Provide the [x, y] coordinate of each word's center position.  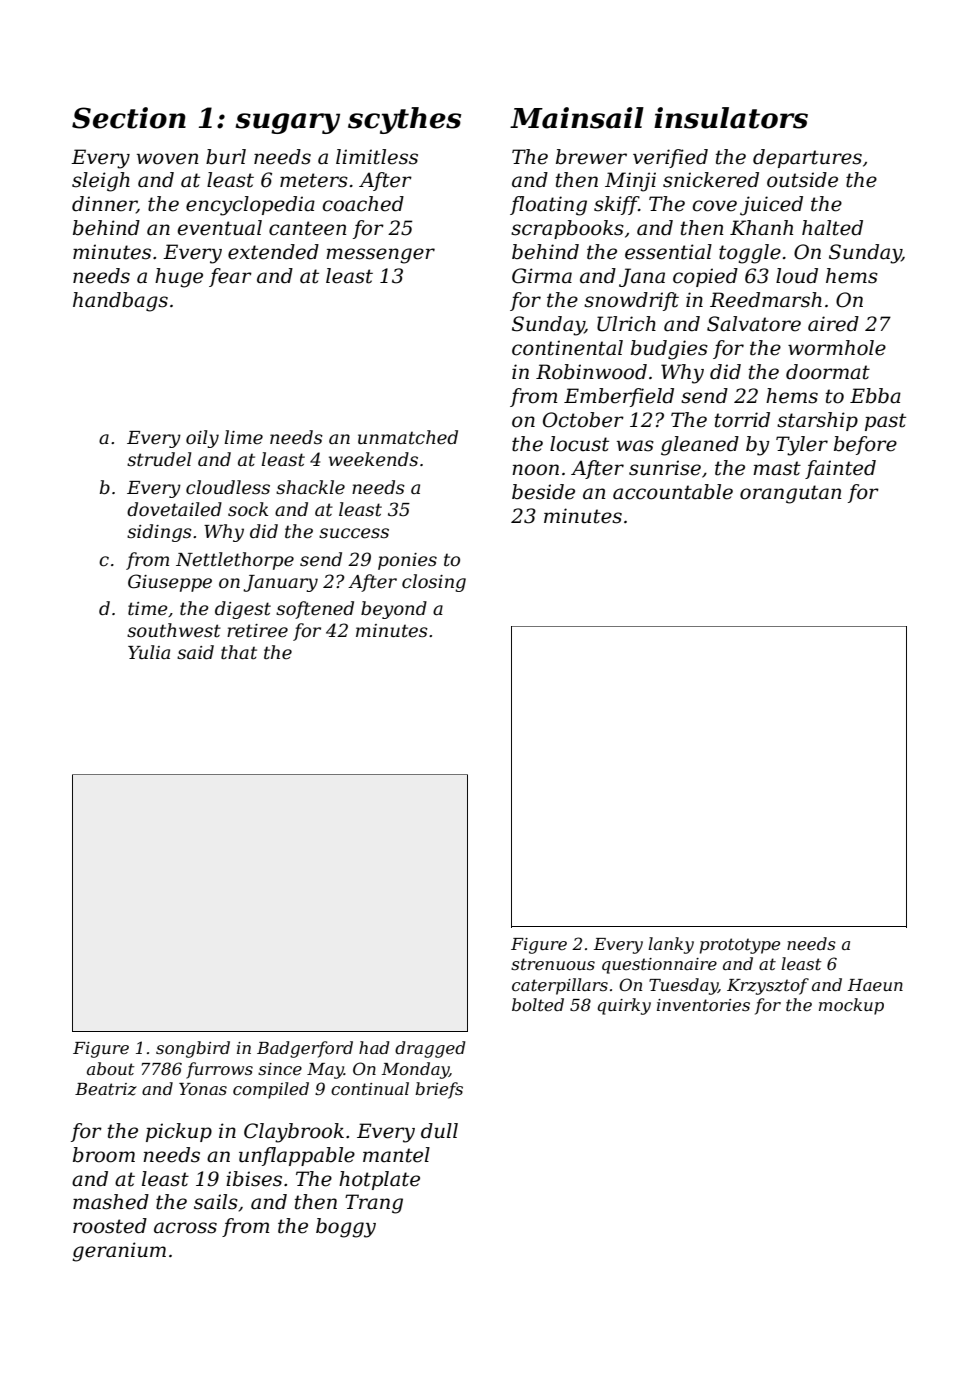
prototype [740, 946]
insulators [731, 118]
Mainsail [577, 118]
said [195, 652]
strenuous [553, 964]
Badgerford [305, 1049]
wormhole [837, 348]
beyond [394, 610]
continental [567, 348]
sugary [288, 123]
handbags [120, 302]
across [185, 1228]
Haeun [875, 985]
